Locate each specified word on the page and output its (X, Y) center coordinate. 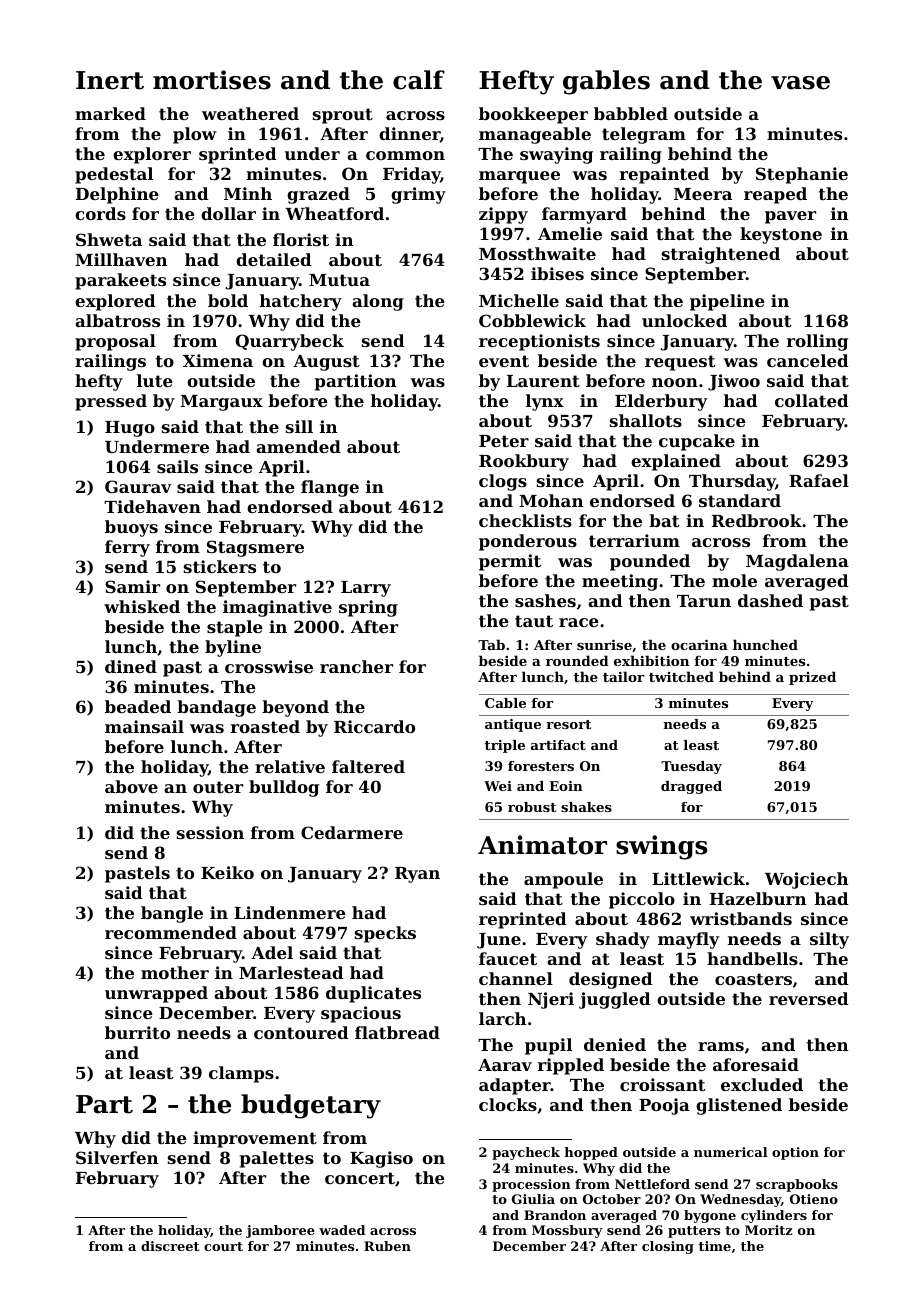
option (795, 1153)
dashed (770, 600)
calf (419, 80)
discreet (170, 1246)
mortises (212, 80)
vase (800, 83)
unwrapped (156, 994)
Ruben (387, 1246)
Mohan (551, 500)
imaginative (277, 608)
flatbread (397, 1032)
